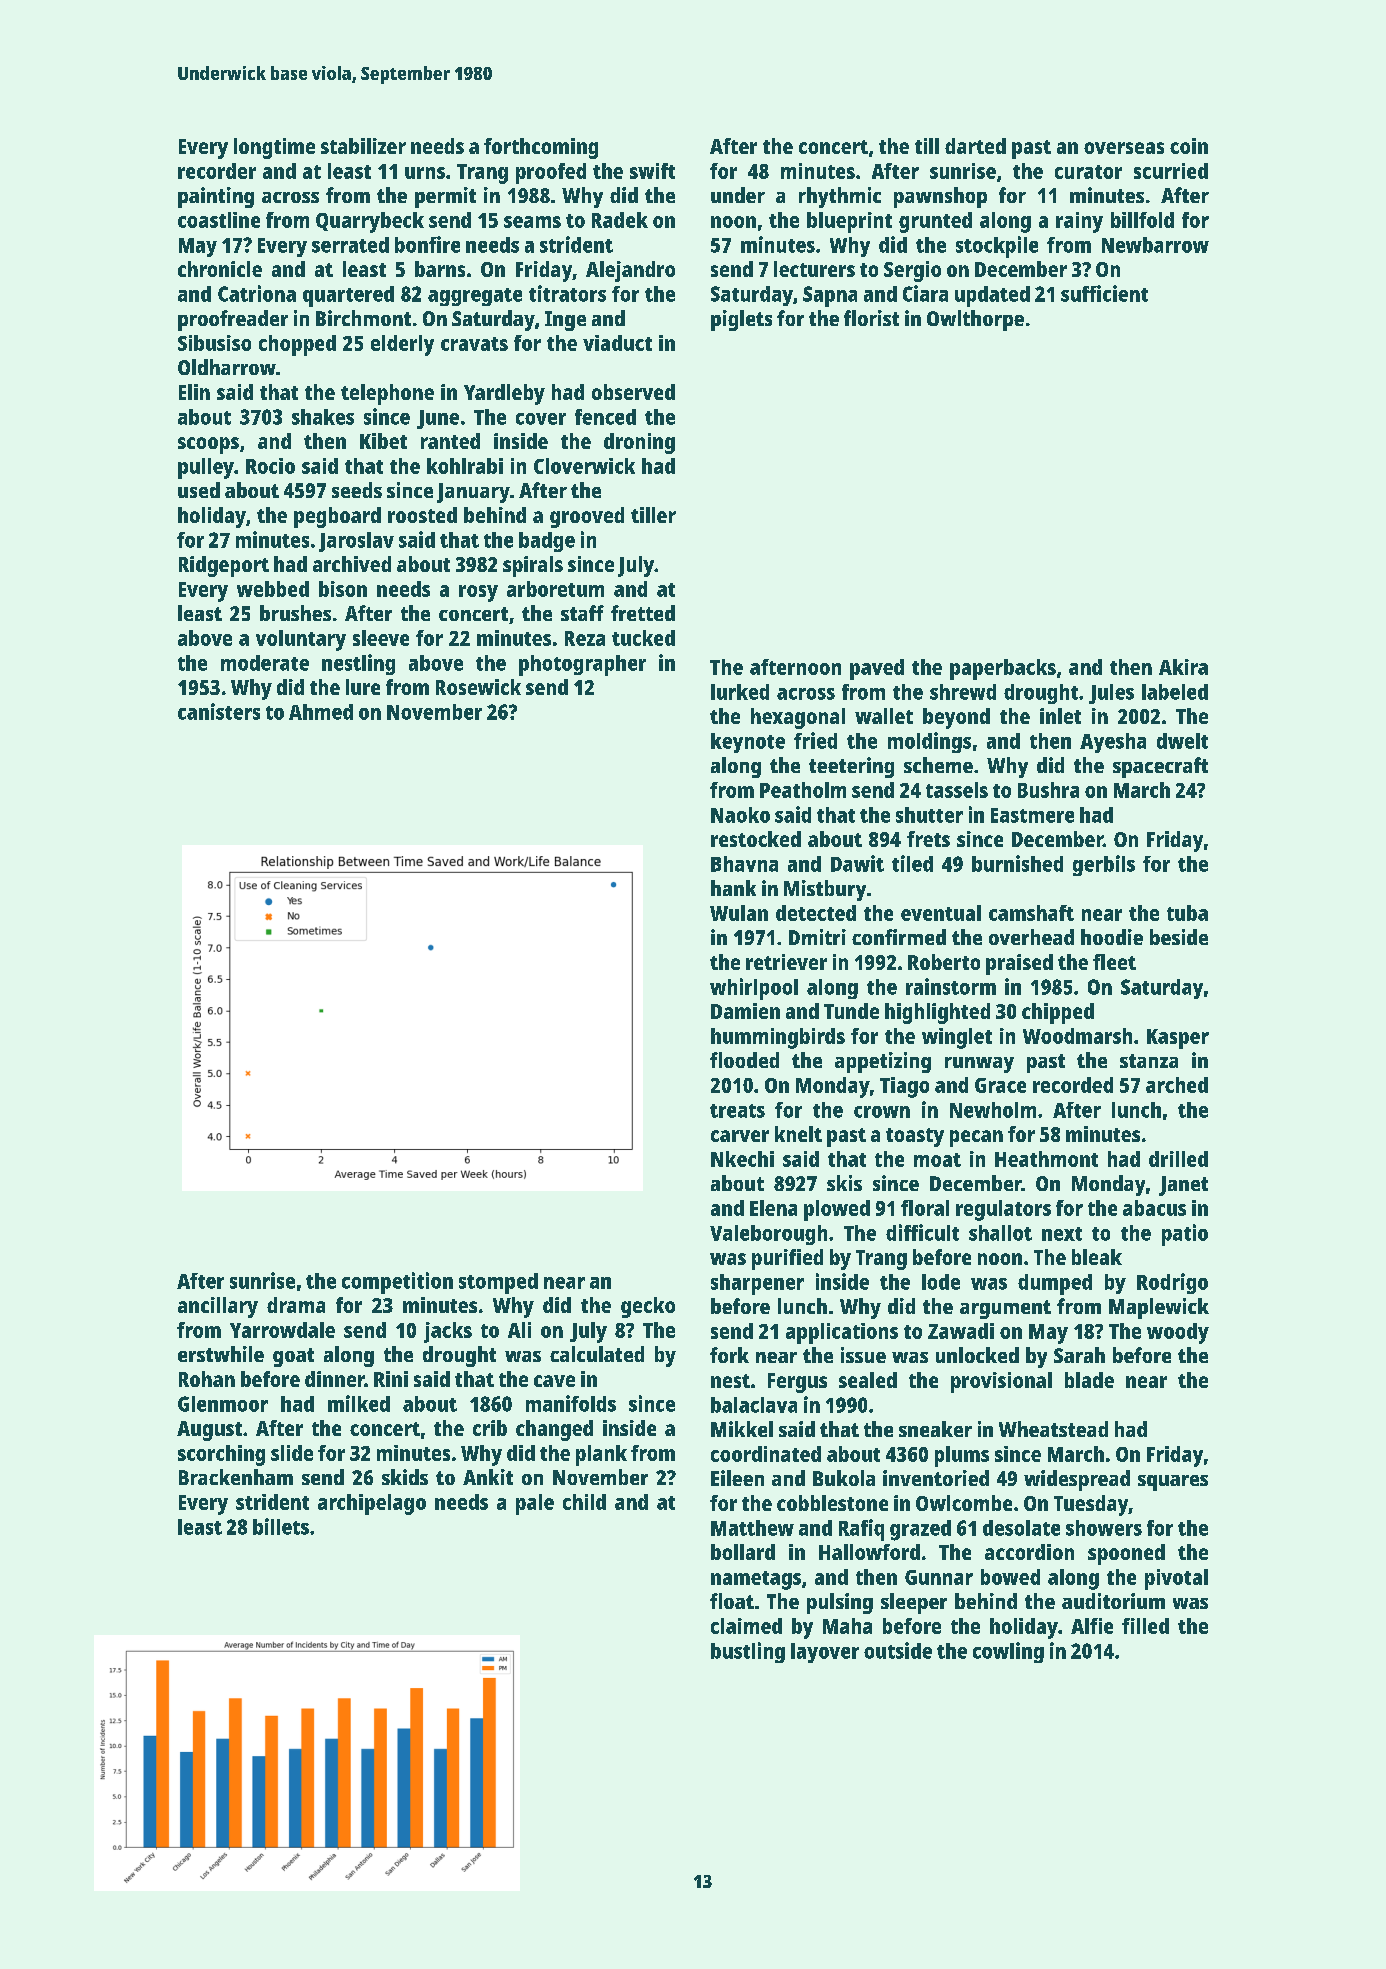  Describe the element at coordinates (217, 171) in the image. I see `recorder` at that location.
